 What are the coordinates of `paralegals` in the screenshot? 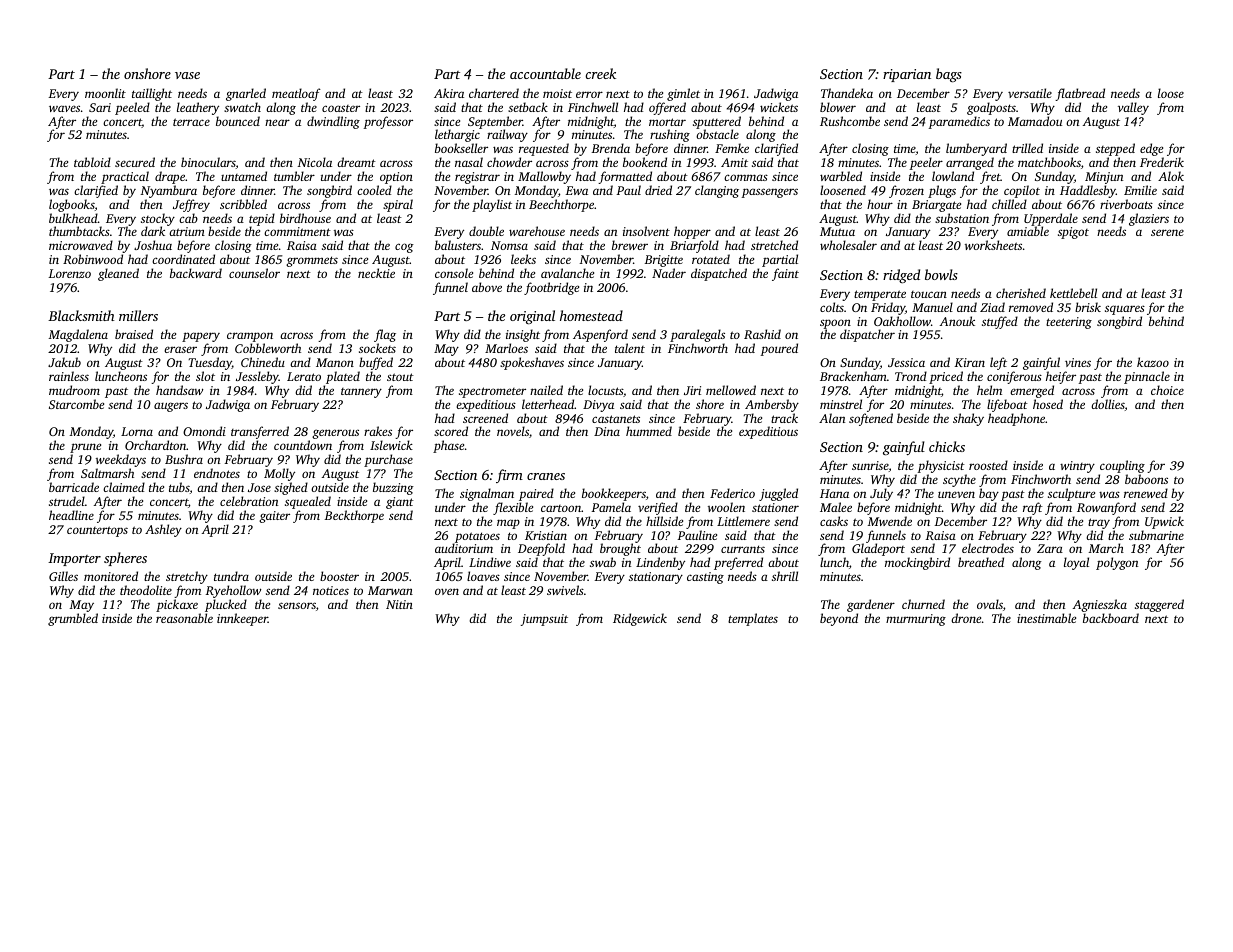 It's located at (697, 336).
